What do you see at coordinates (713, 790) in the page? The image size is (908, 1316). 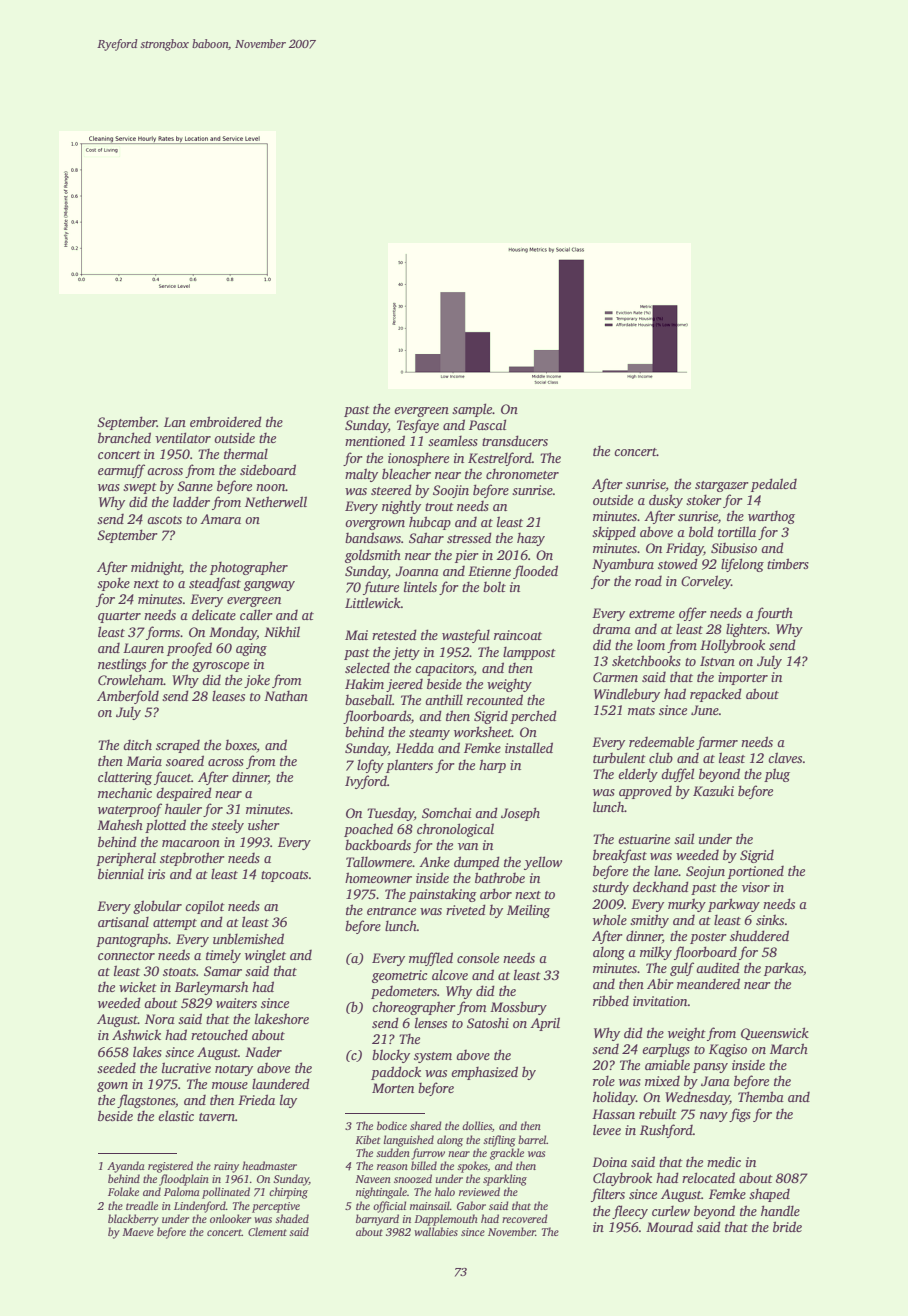 I see `Kazuki` at bounding box center [713, 790].
